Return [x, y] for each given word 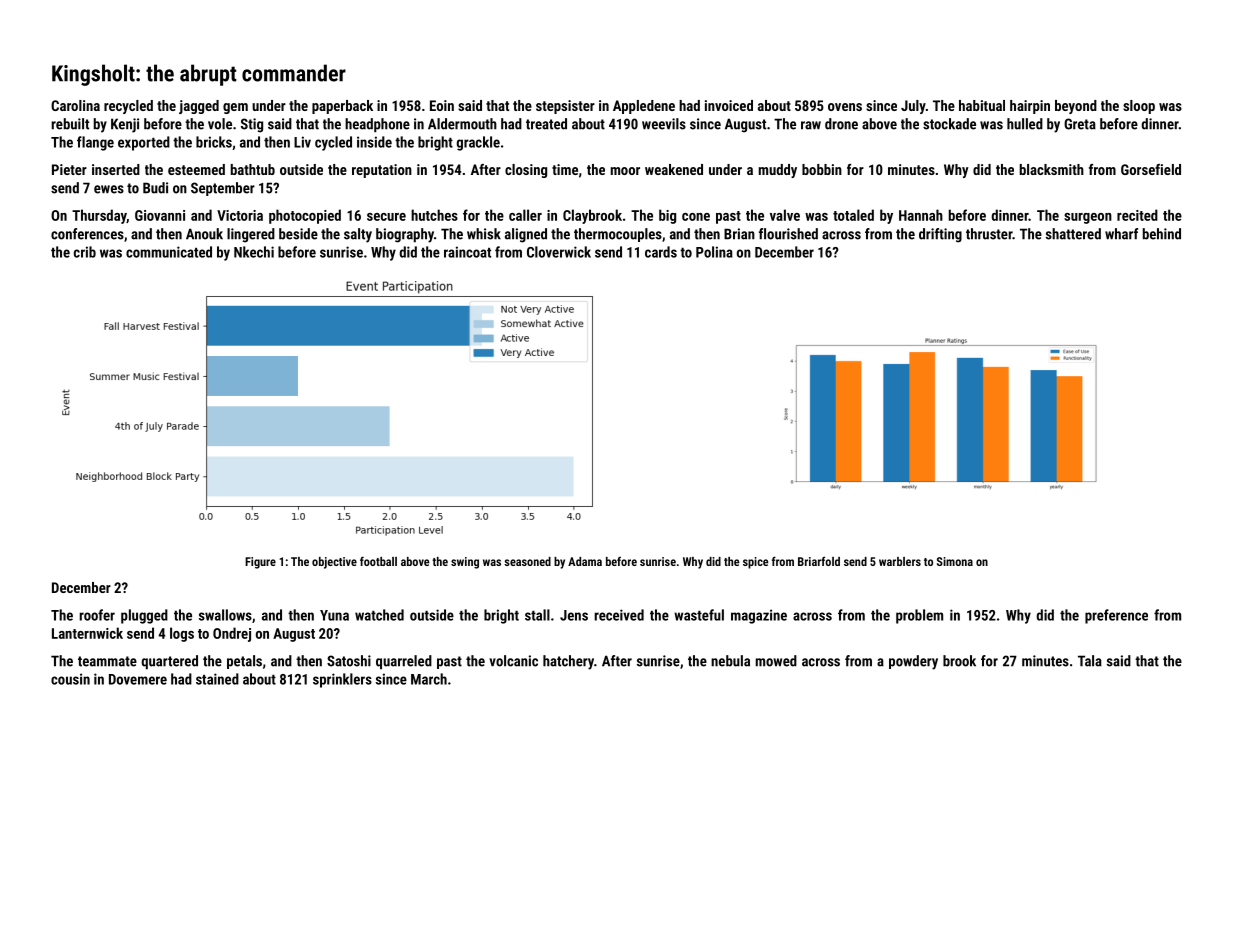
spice [756, 563]
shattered [1073, 234]
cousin [70, 679]
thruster [989, 234]
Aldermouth [462, 124]
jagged [199, 107]
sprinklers [342, 680]
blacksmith [1052, 169]
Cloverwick [559, 252]
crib [85, 252]
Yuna [334, 615]
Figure [260, 563]
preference [1116, 616]
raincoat [467, 252]
